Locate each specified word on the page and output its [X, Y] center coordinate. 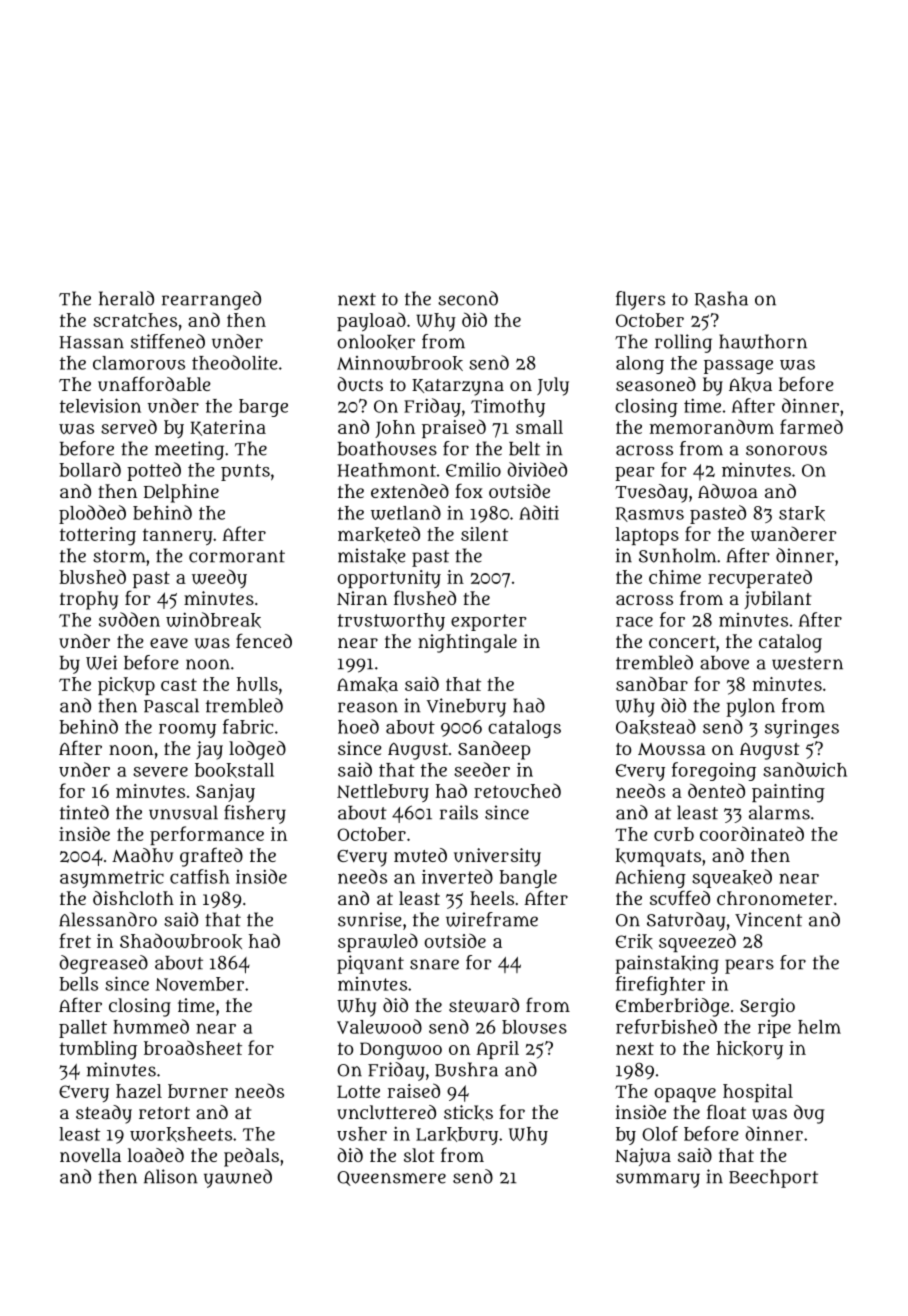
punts [245, 472]
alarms [779, 812]
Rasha [721, 299]
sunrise [370, 919]
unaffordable [154, 383]
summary [658, 1180]
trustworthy [391, 622]
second [468, 298]
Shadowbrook [181, 941]
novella [90, 1155]
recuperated [760, 578]
